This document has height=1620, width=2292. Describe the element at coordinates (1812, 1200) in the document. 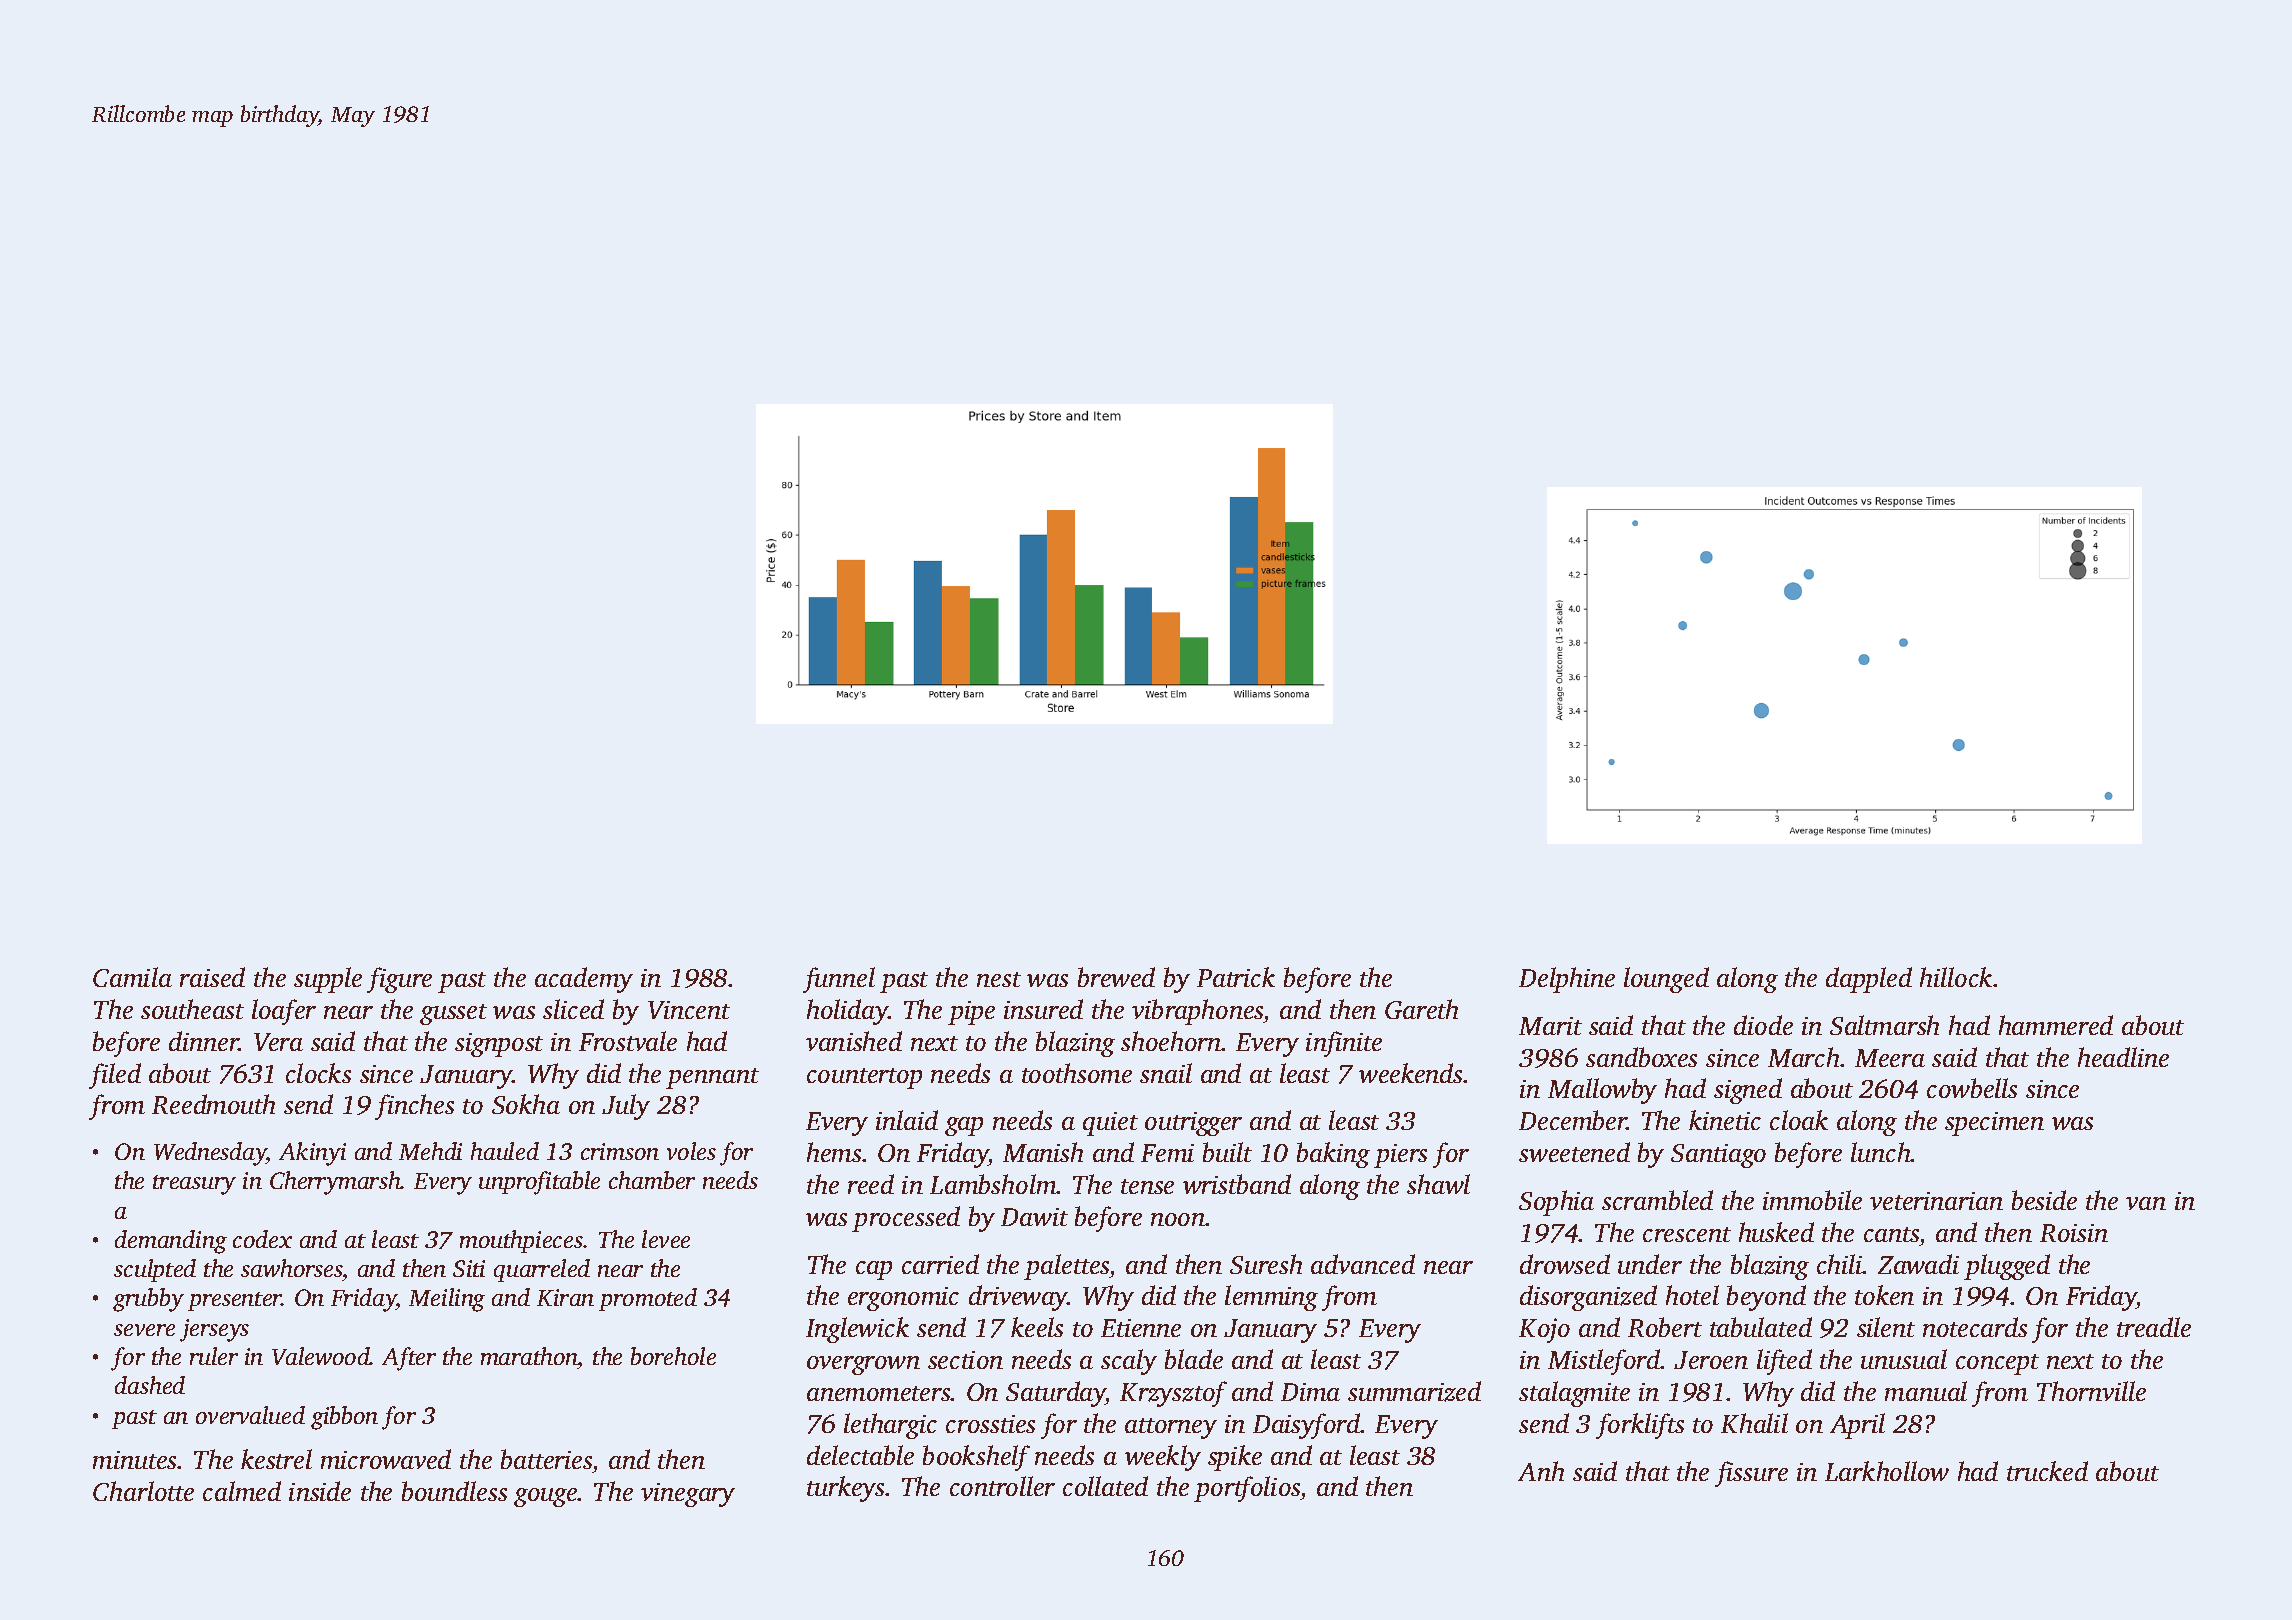

I see `immobile` at that location.
